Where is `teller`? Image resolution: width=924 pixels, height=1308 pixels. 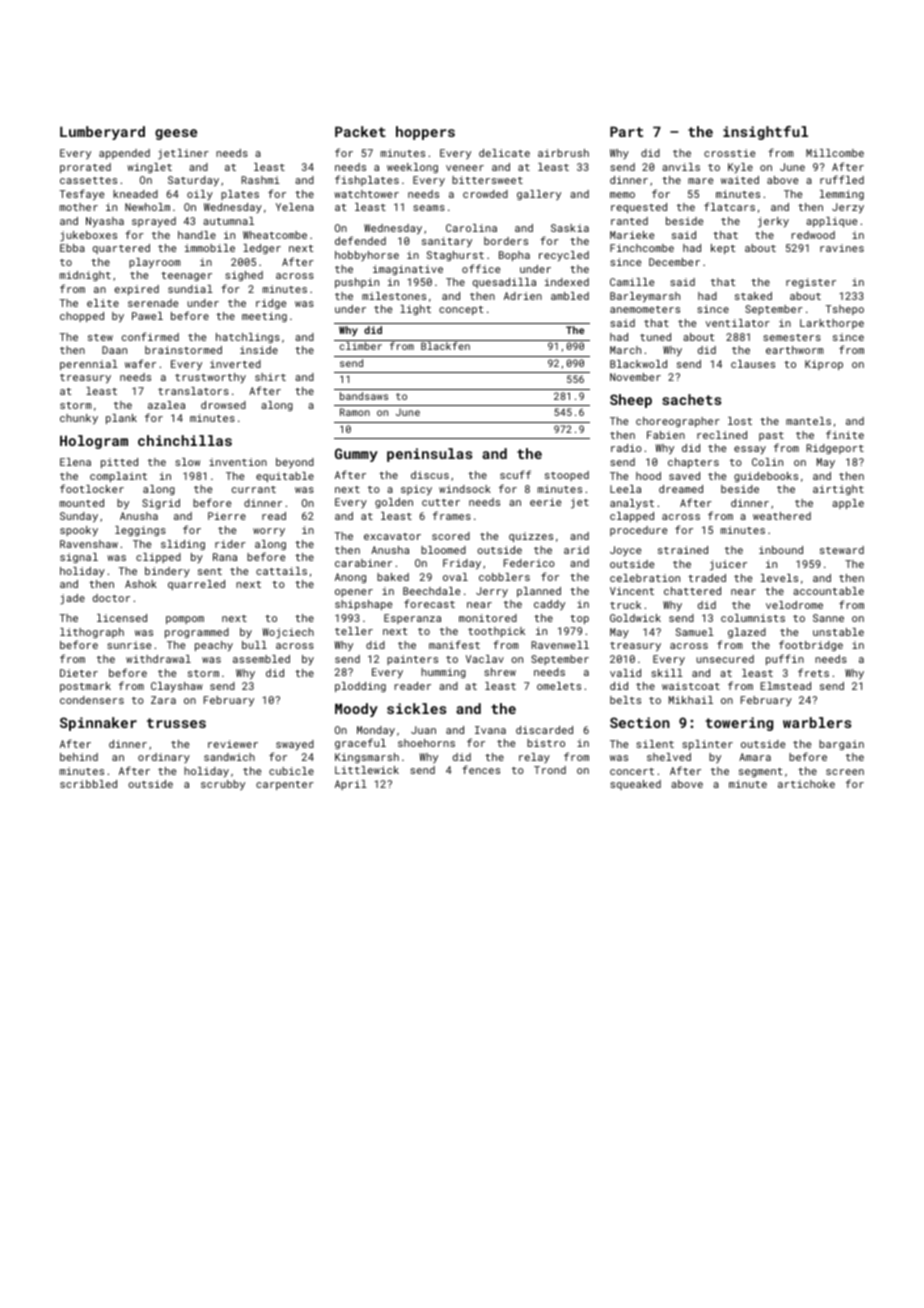
teller is located at coordinates (354, 631).
